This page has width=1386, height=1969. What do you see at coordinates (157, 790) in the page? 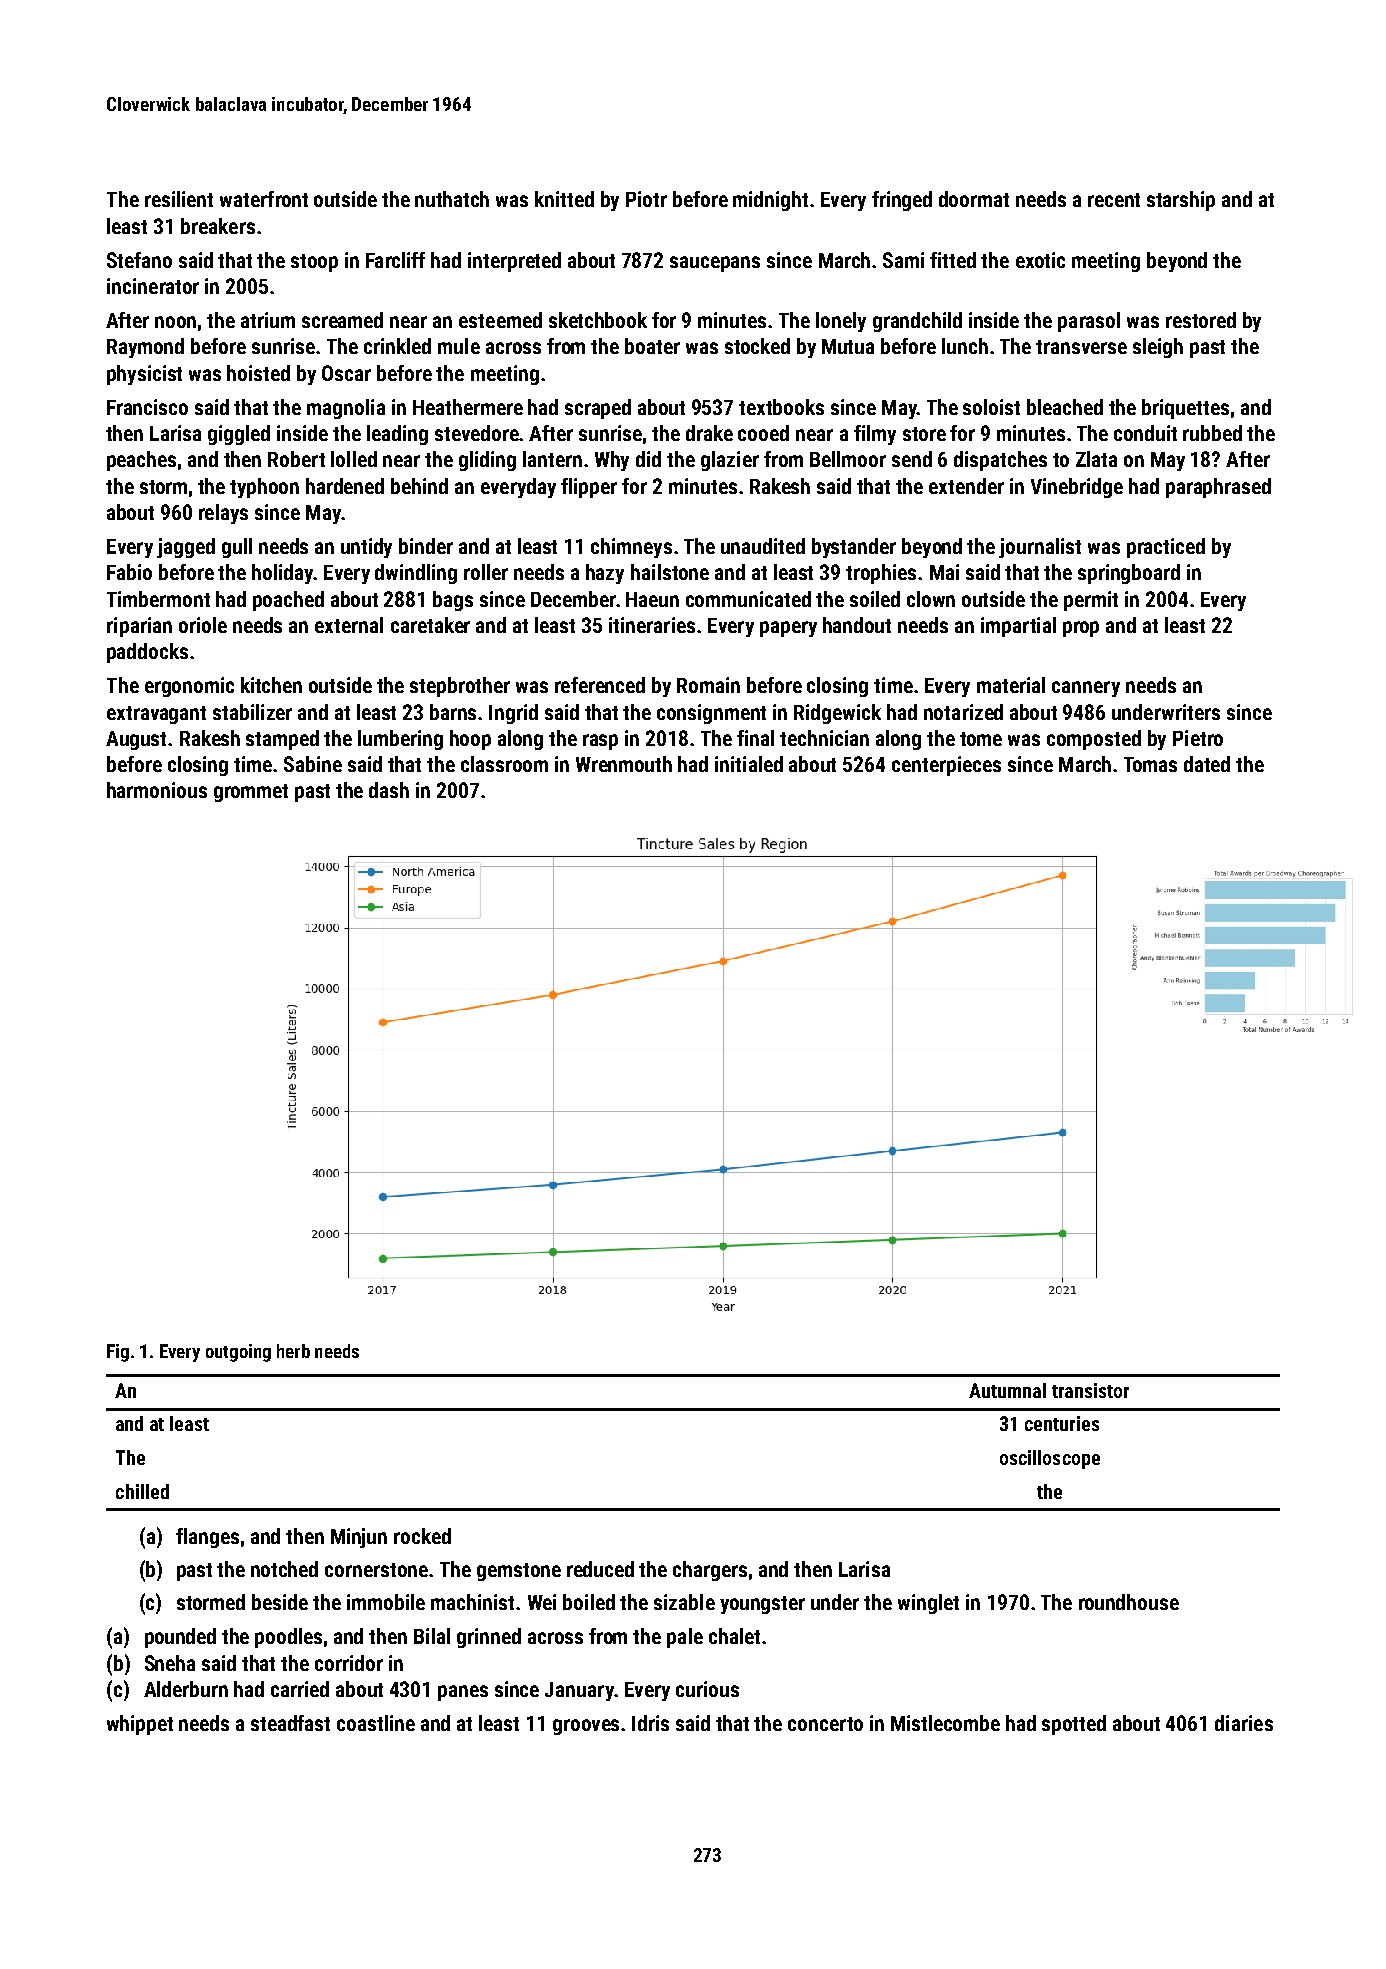
I see `harmonious` at bounding box center [157, 790].
